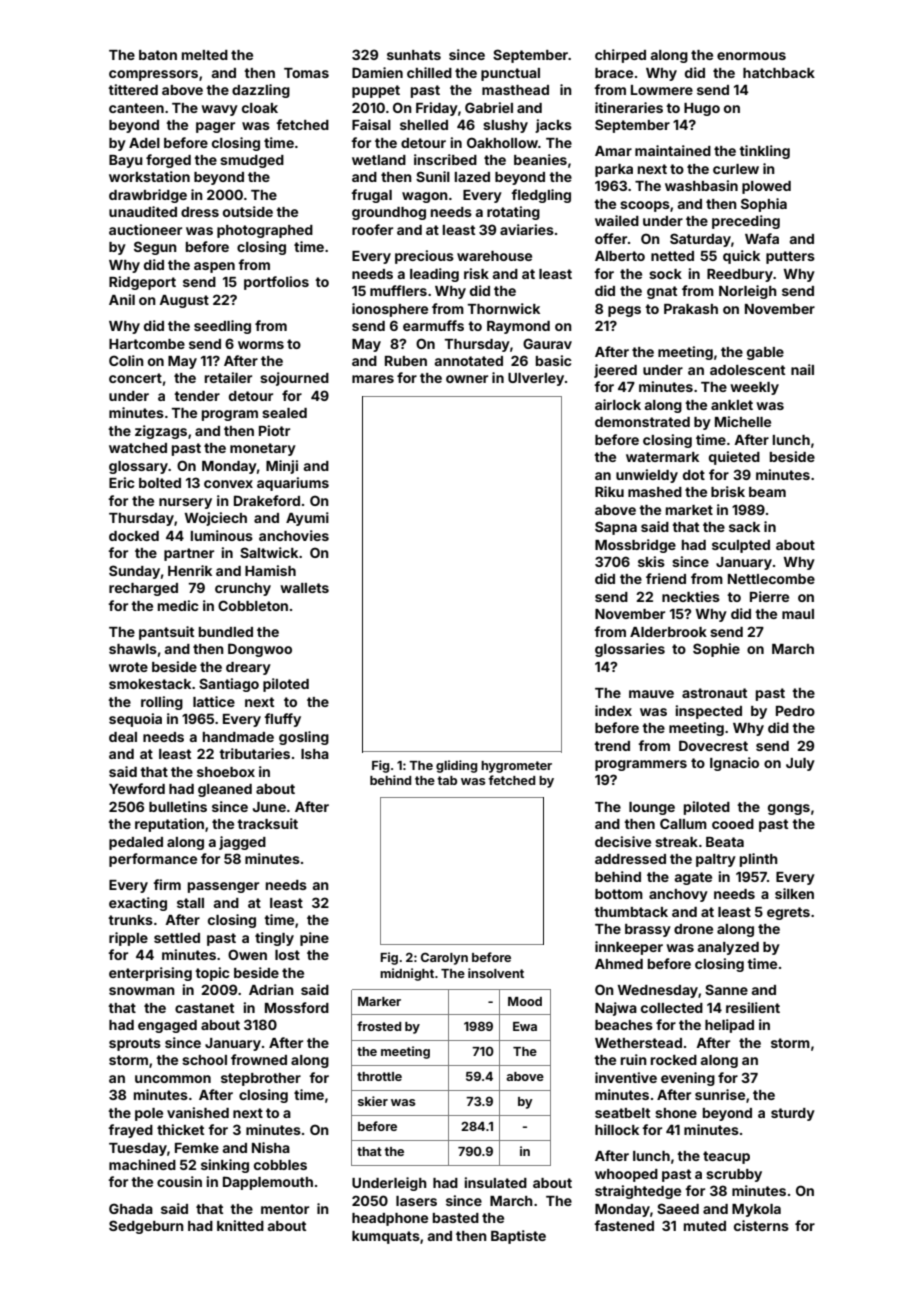 The width and height of the page is (924, 1308). What do you see at coordinates (789, 809) in the page?
I see `gongs` at bounding box center [789, 809].
